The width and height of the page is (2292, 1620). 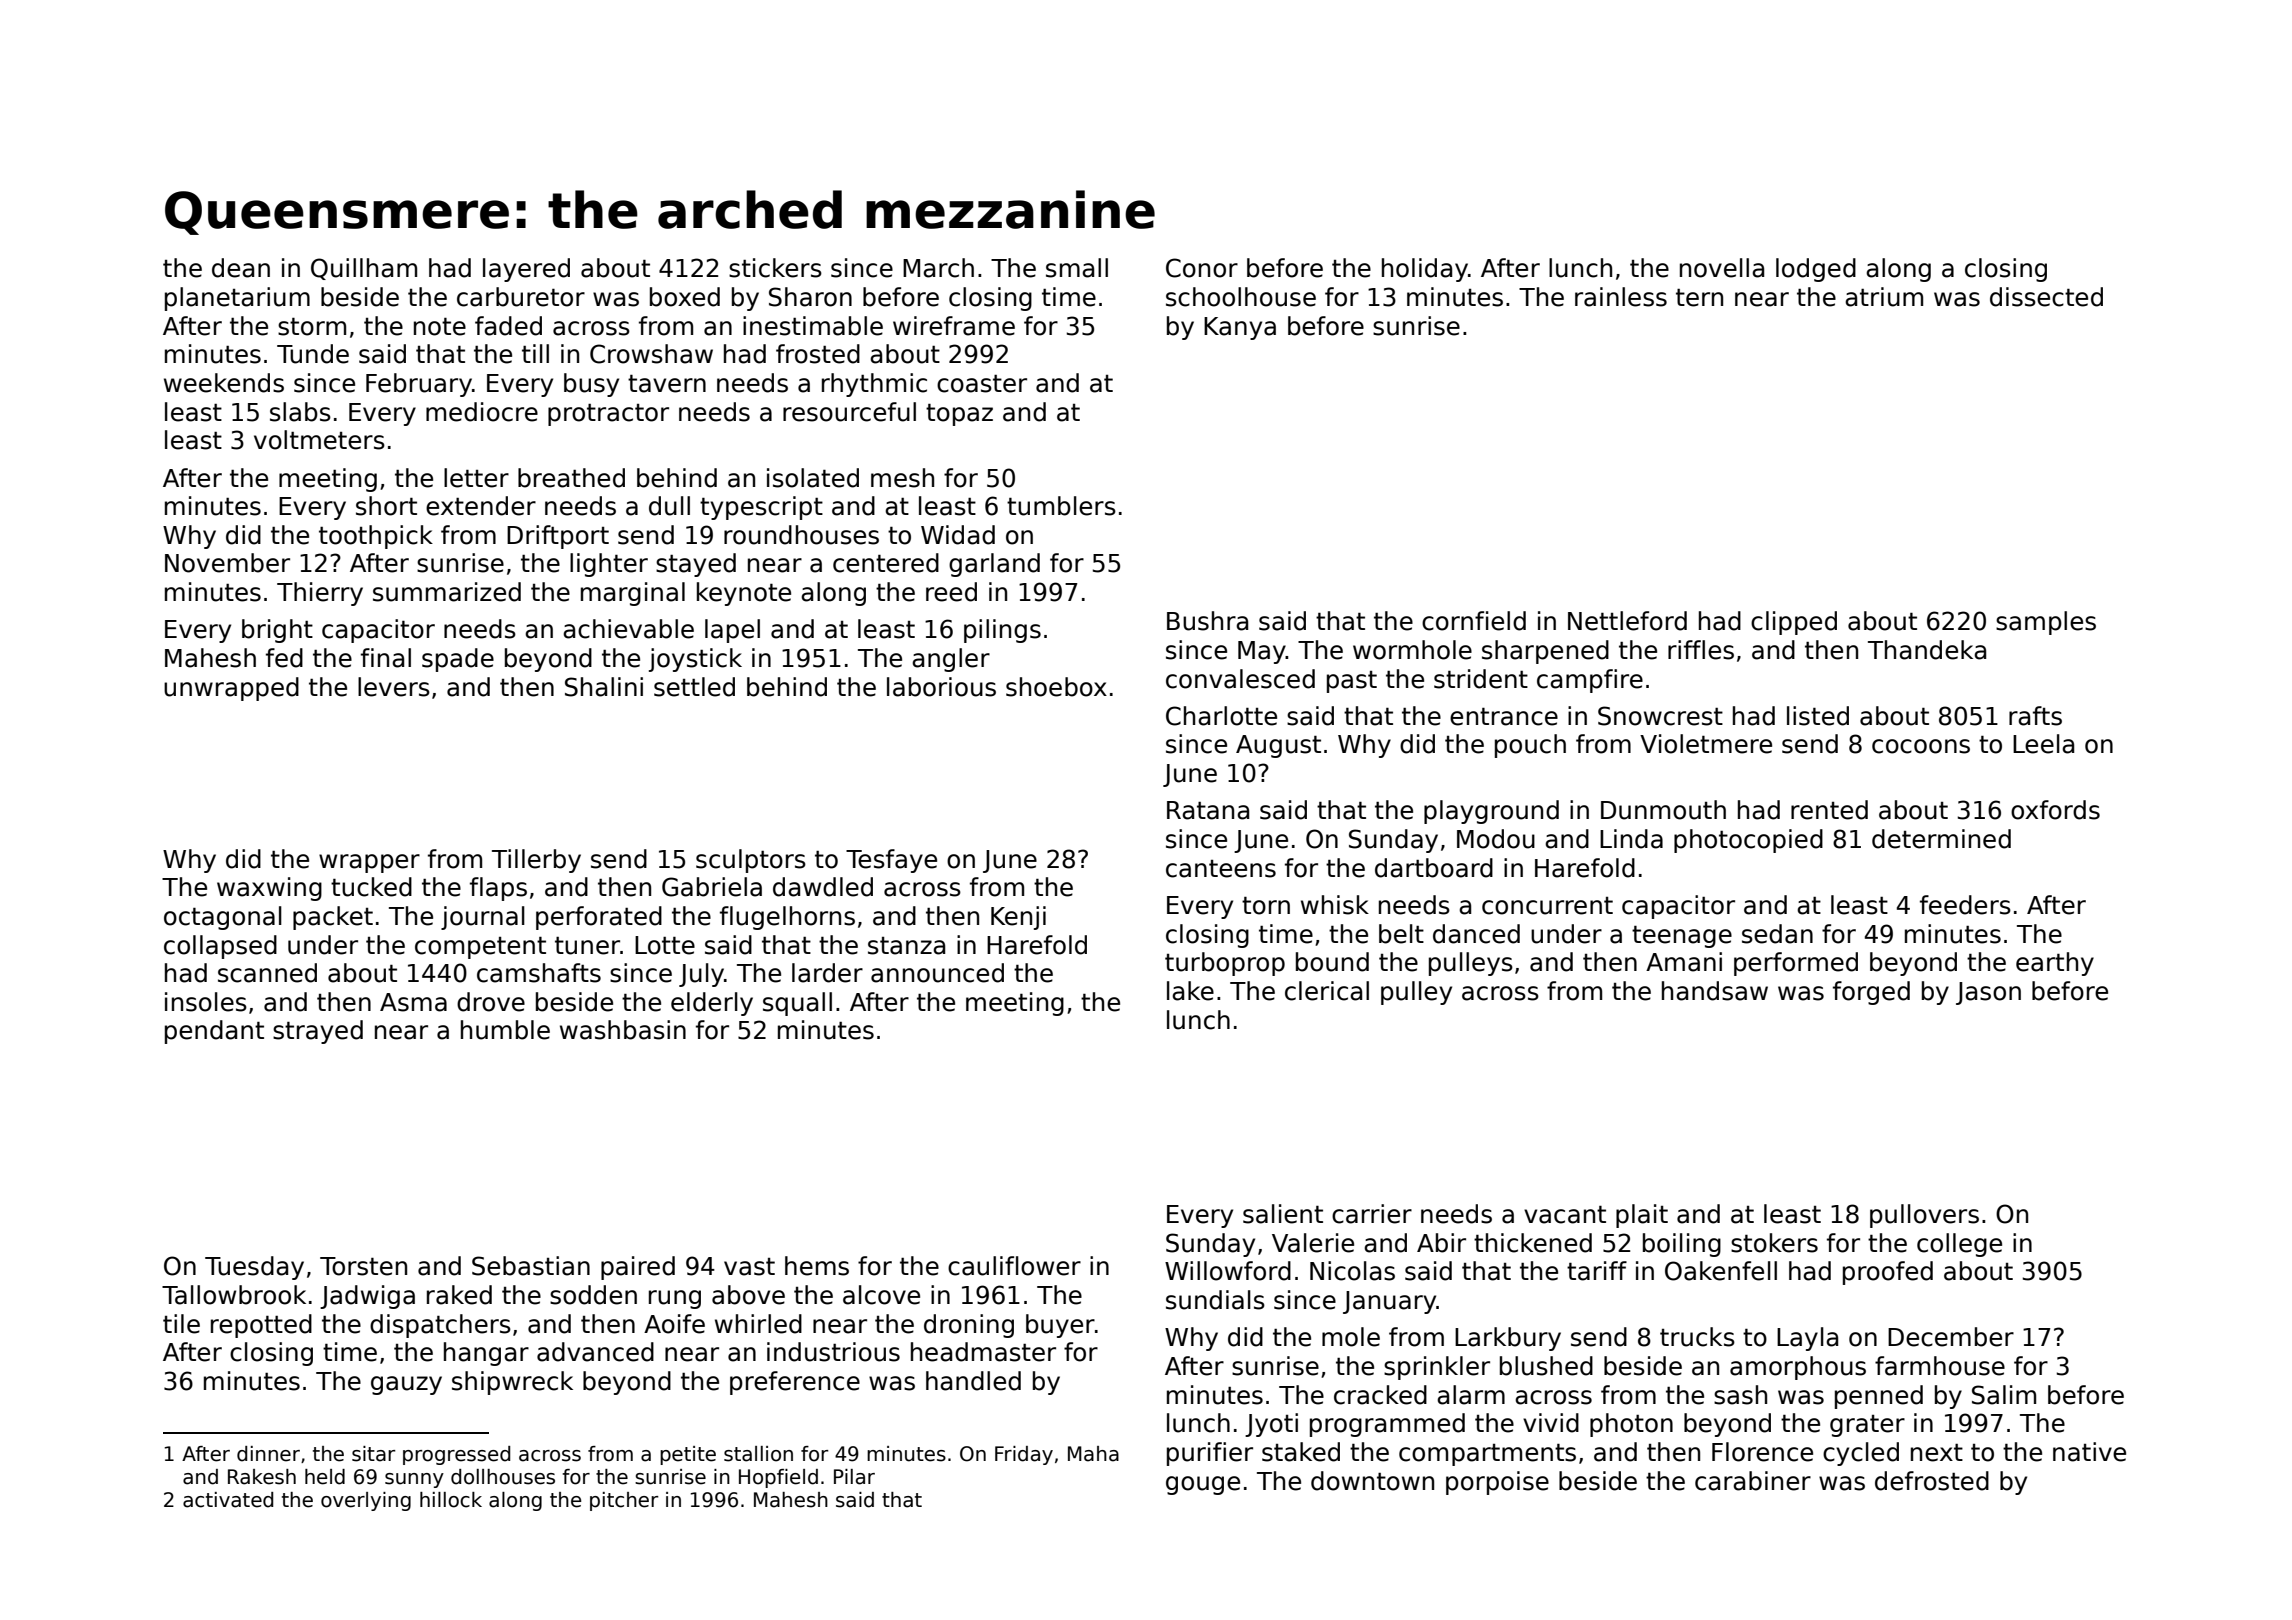 What do you see at coordinates (254, 1268) in the page?
I see `Tuesday` at bounding box center [254, 1268].
